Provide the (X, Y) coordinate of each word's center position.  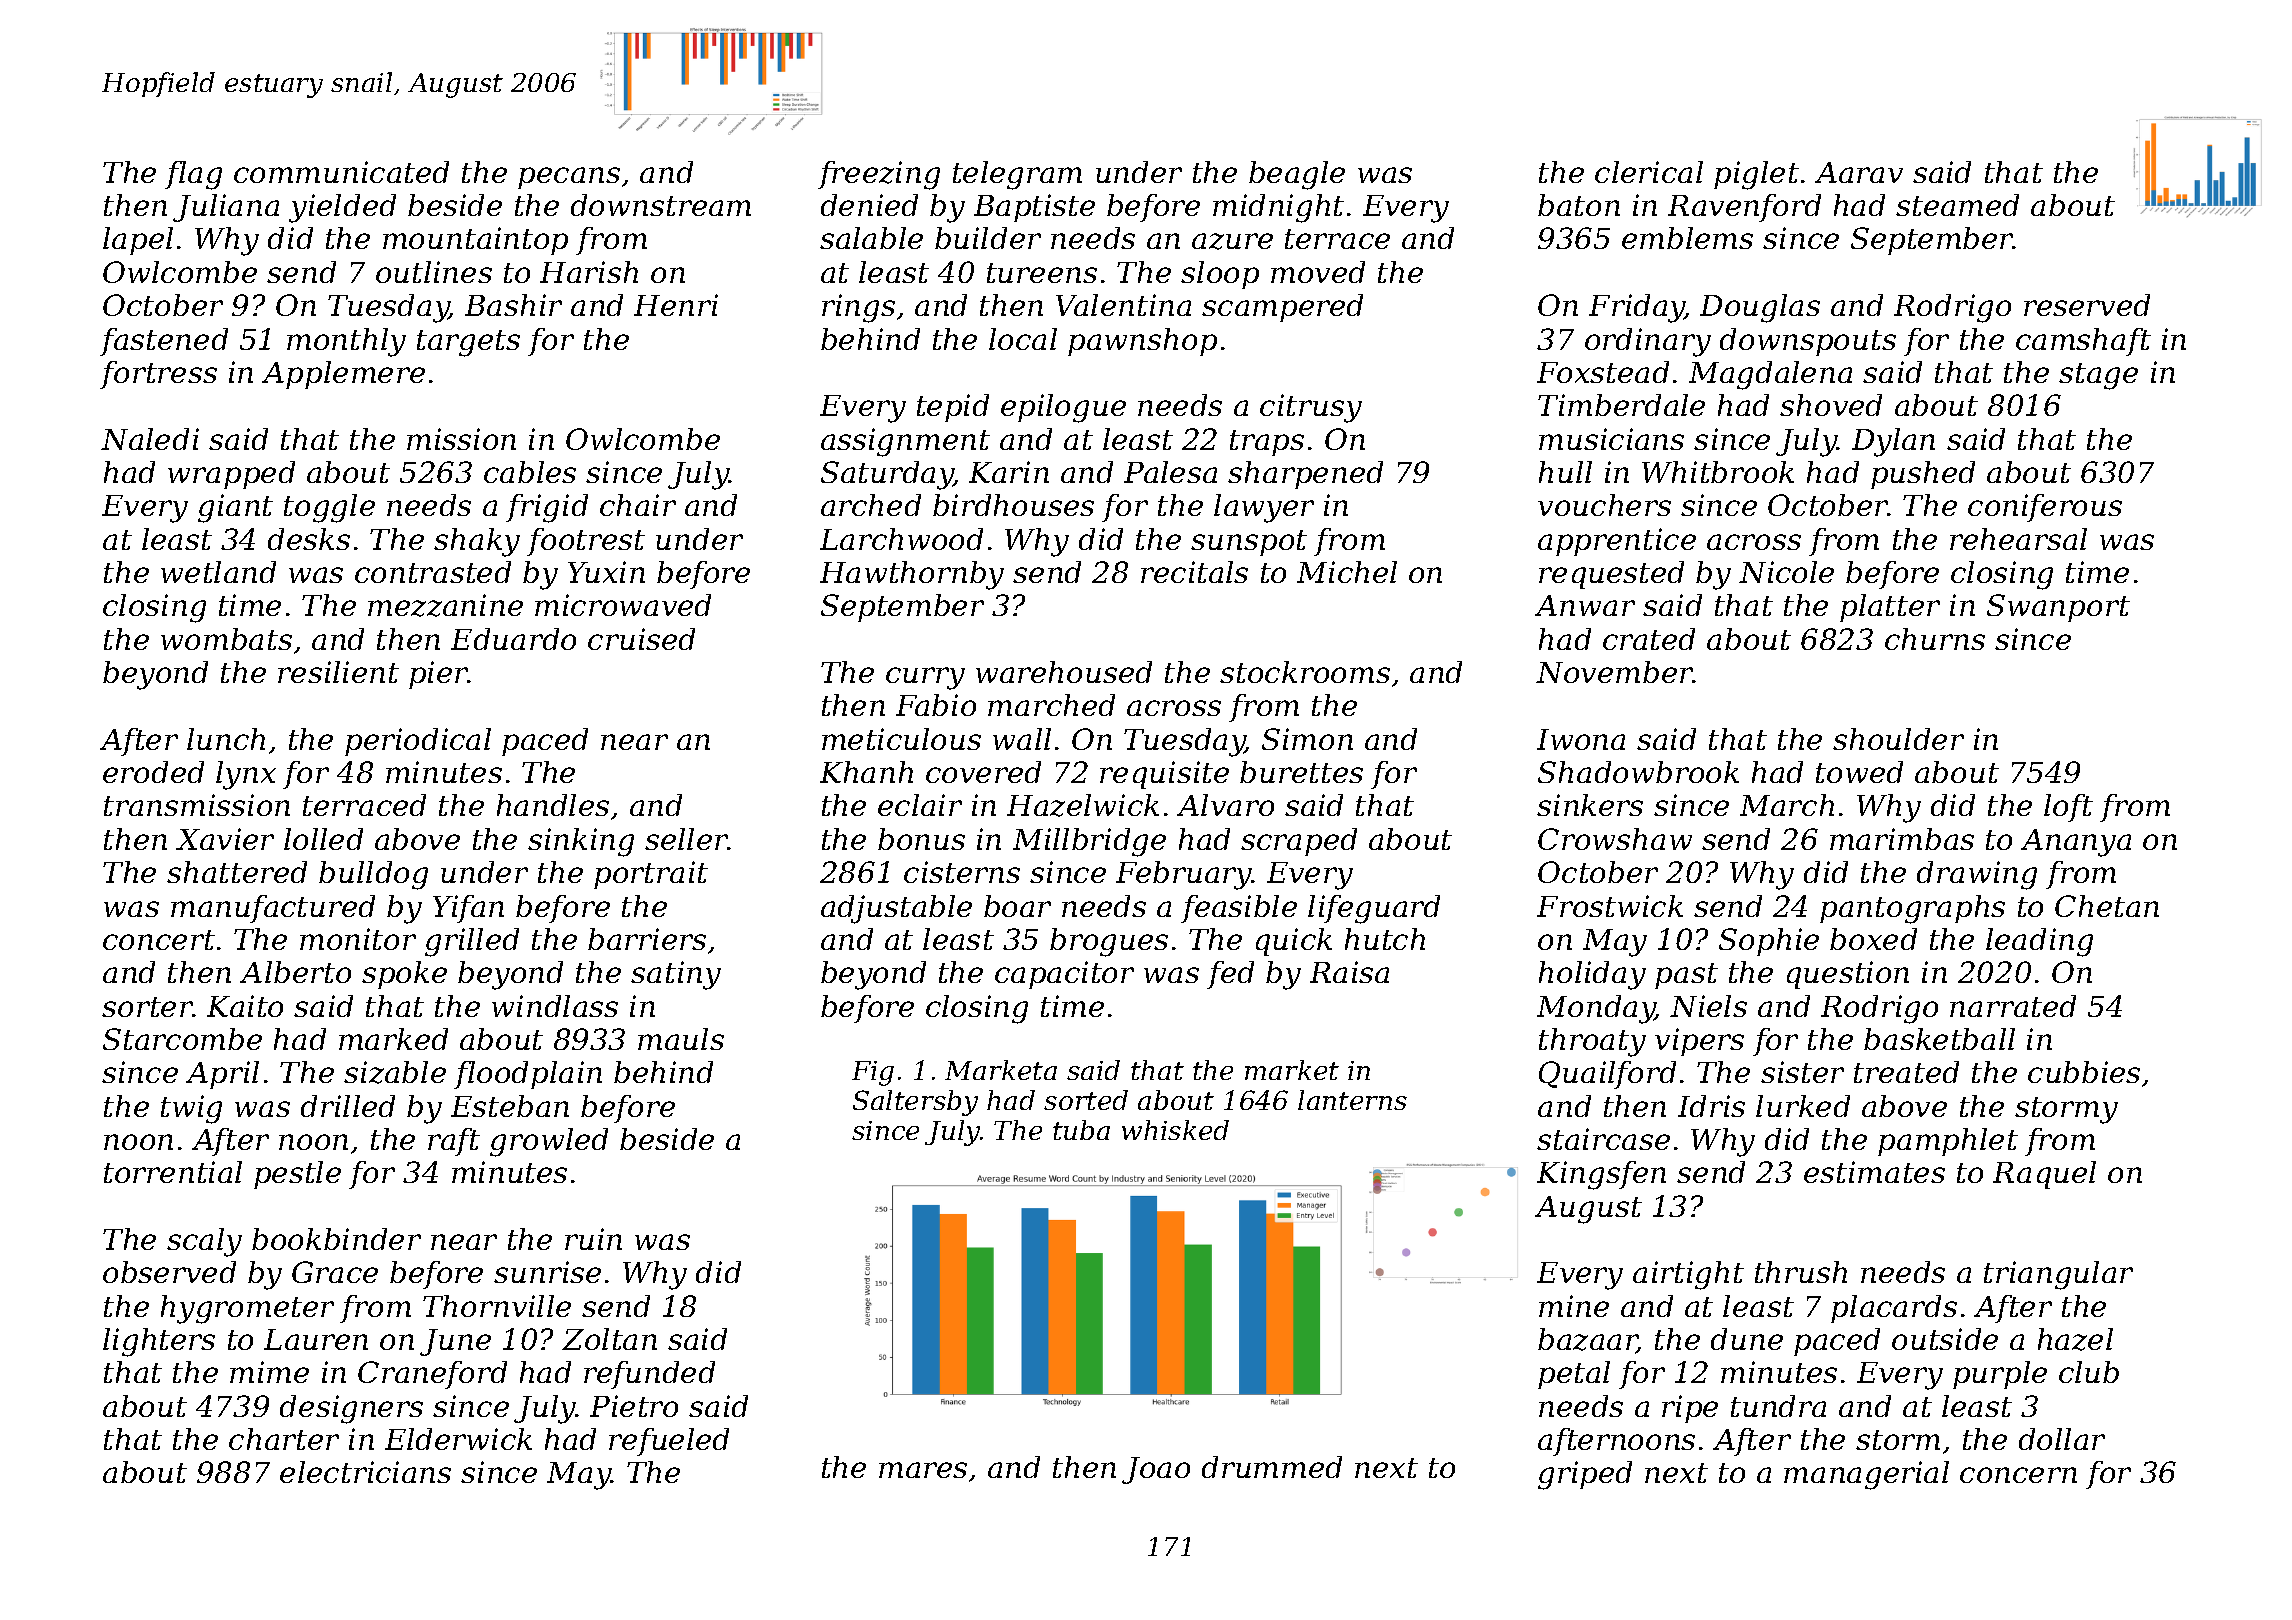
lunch (226, 739)
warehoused (1064, 672)
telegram (1017, 175)
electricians (365, 1472)
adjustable (896, 909)
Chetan (2107, 906)
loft (2068, 808)
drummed (1272, 1467)
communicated (341, 172)
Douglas (1760, 308)
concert (159, 940)
